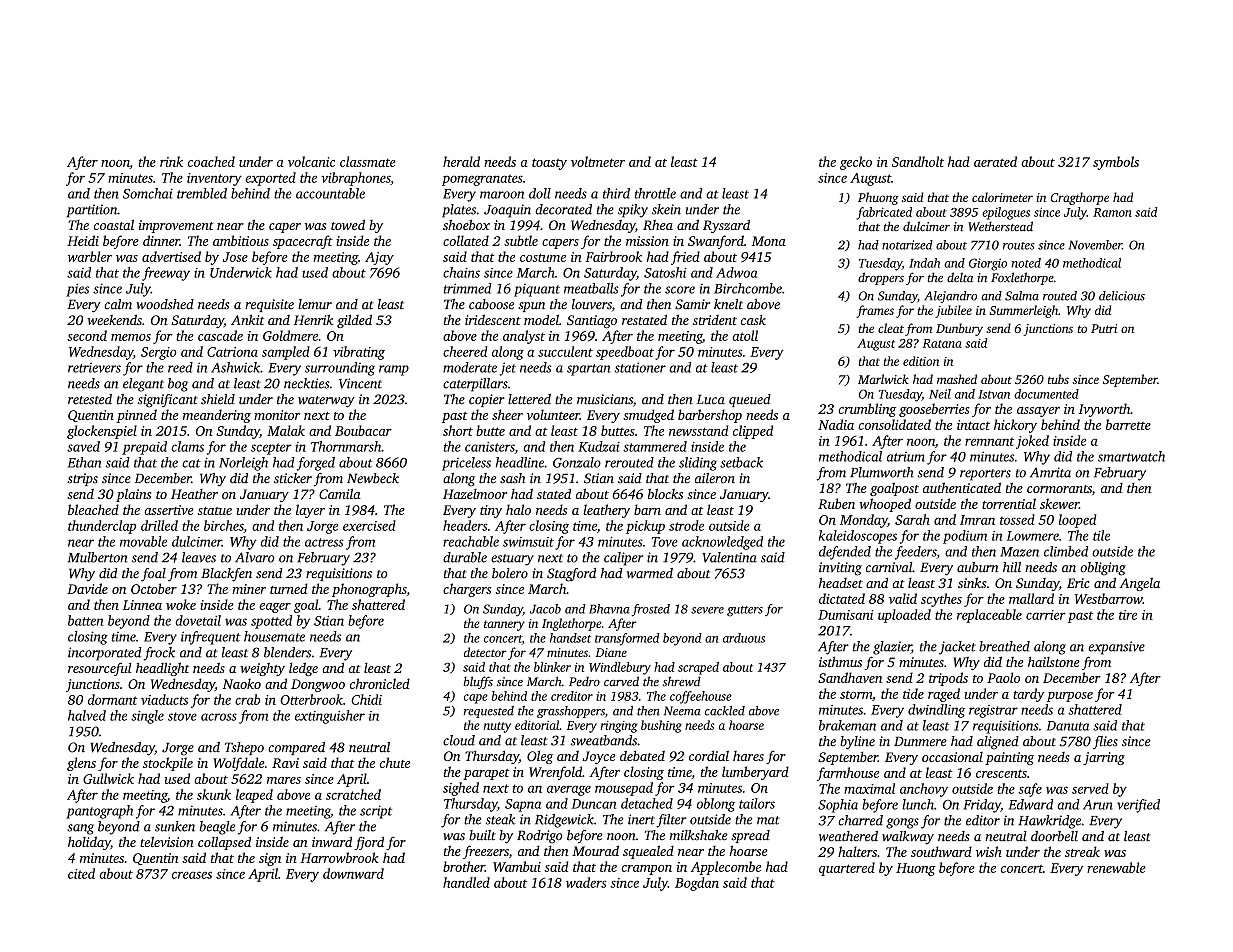  What do you see at coordinates (753, 320) in the document?
I see `cask` at bounding box center [753, 320].
